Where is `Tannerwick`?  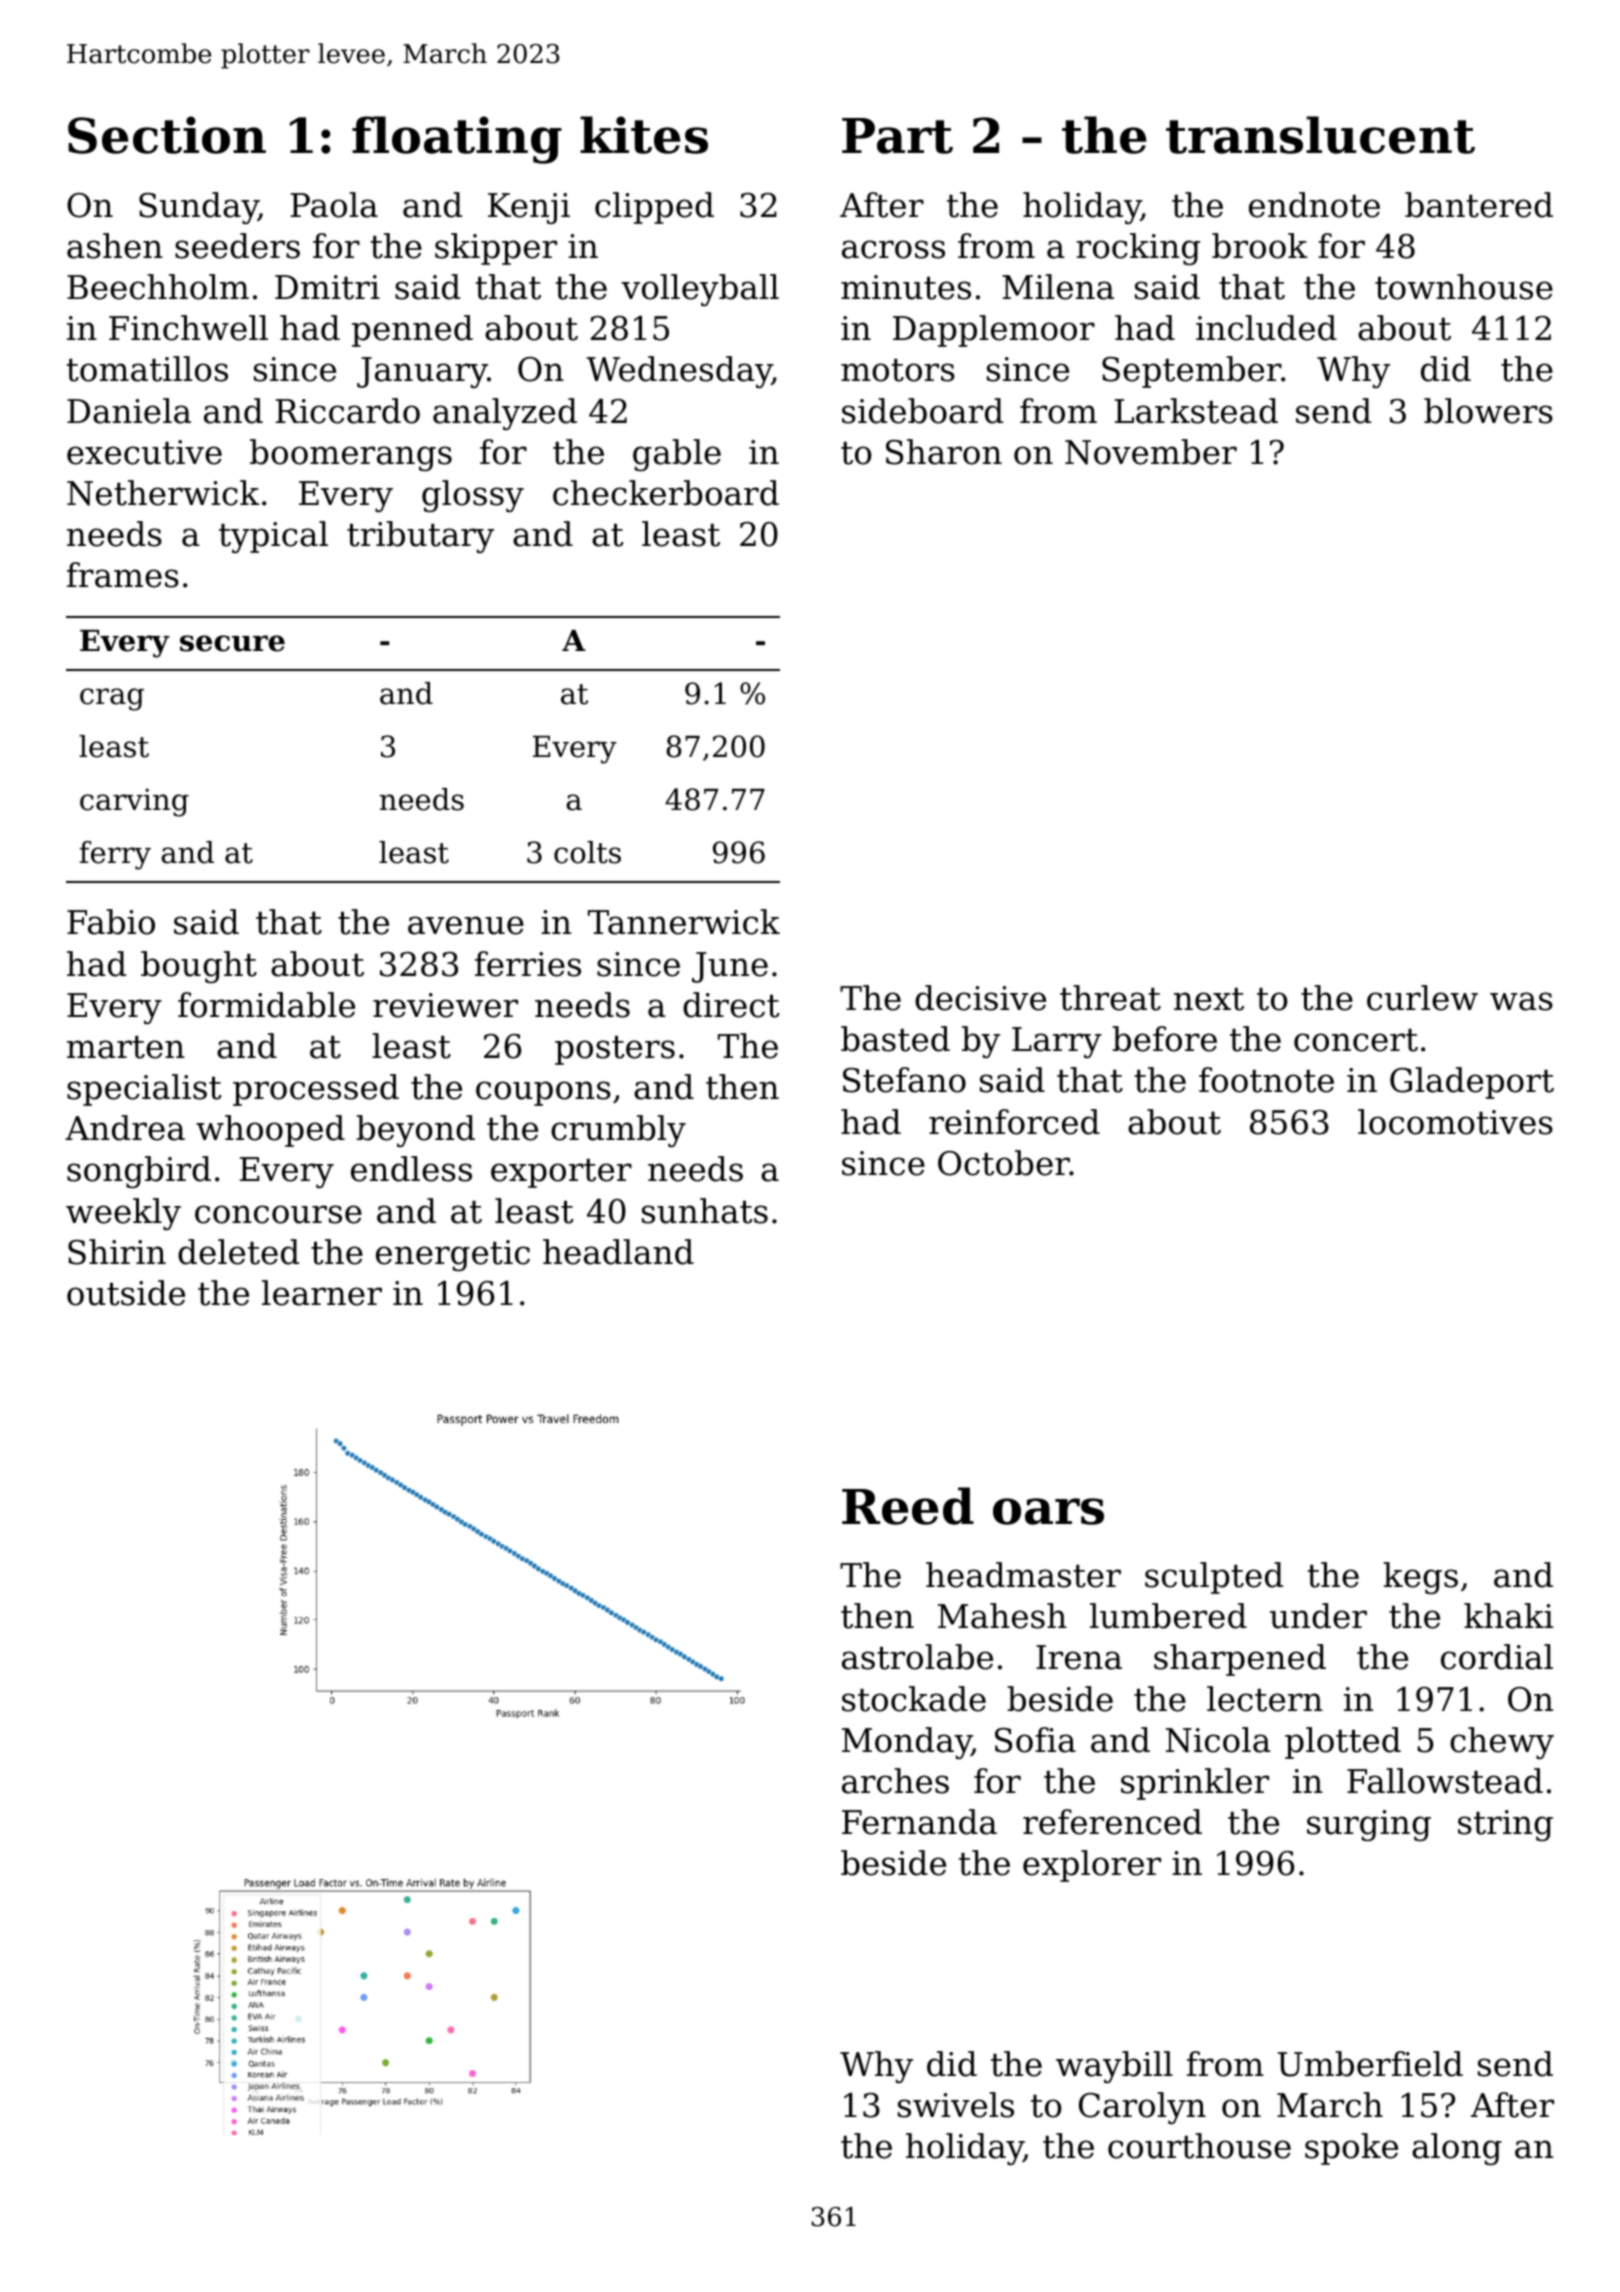 Tannerwick is located at coordinates (684, 922).
